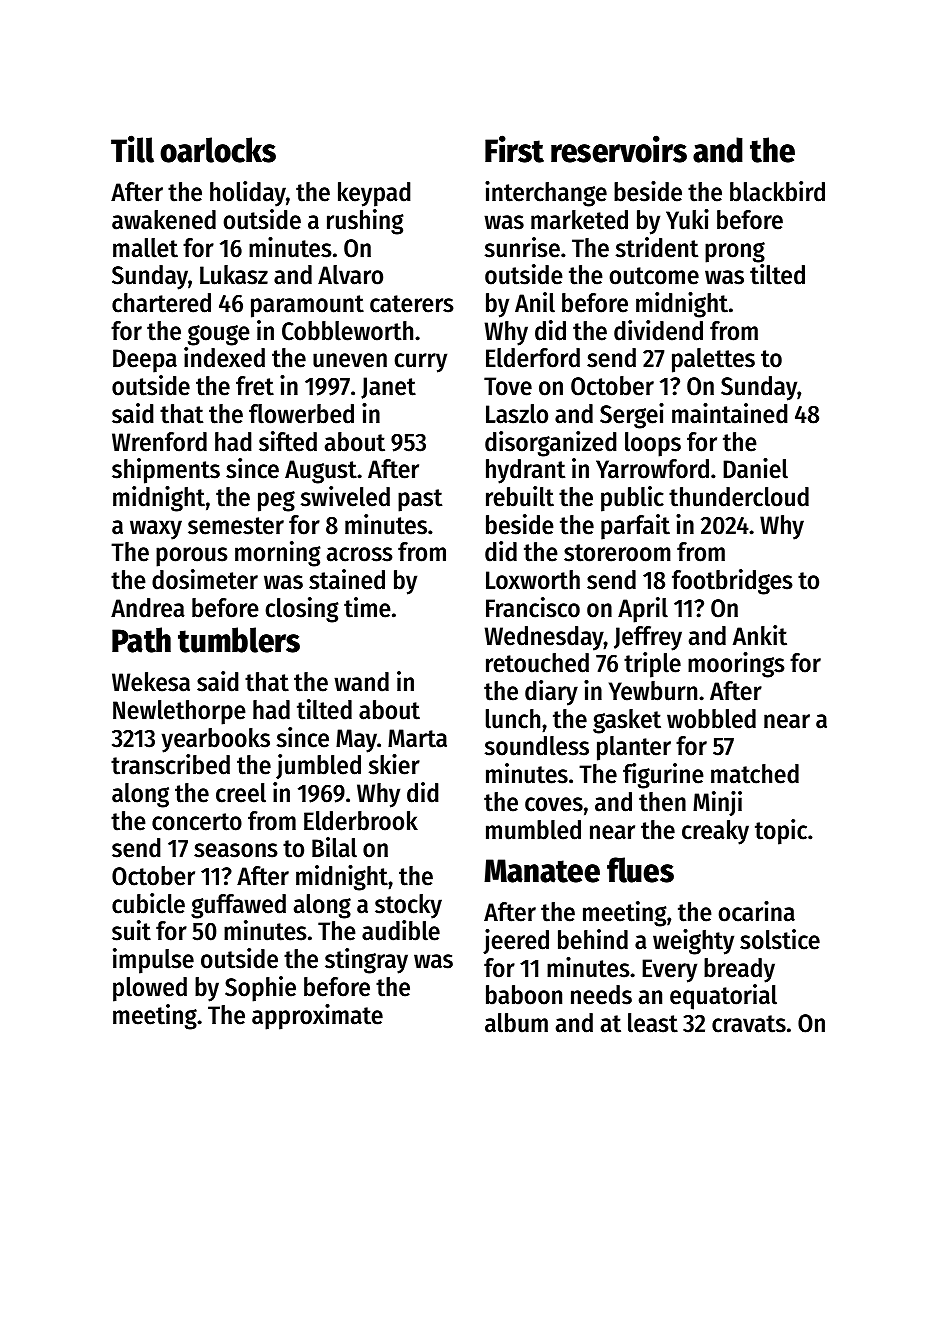  I want to click on guffawed, so click(238, 906).
